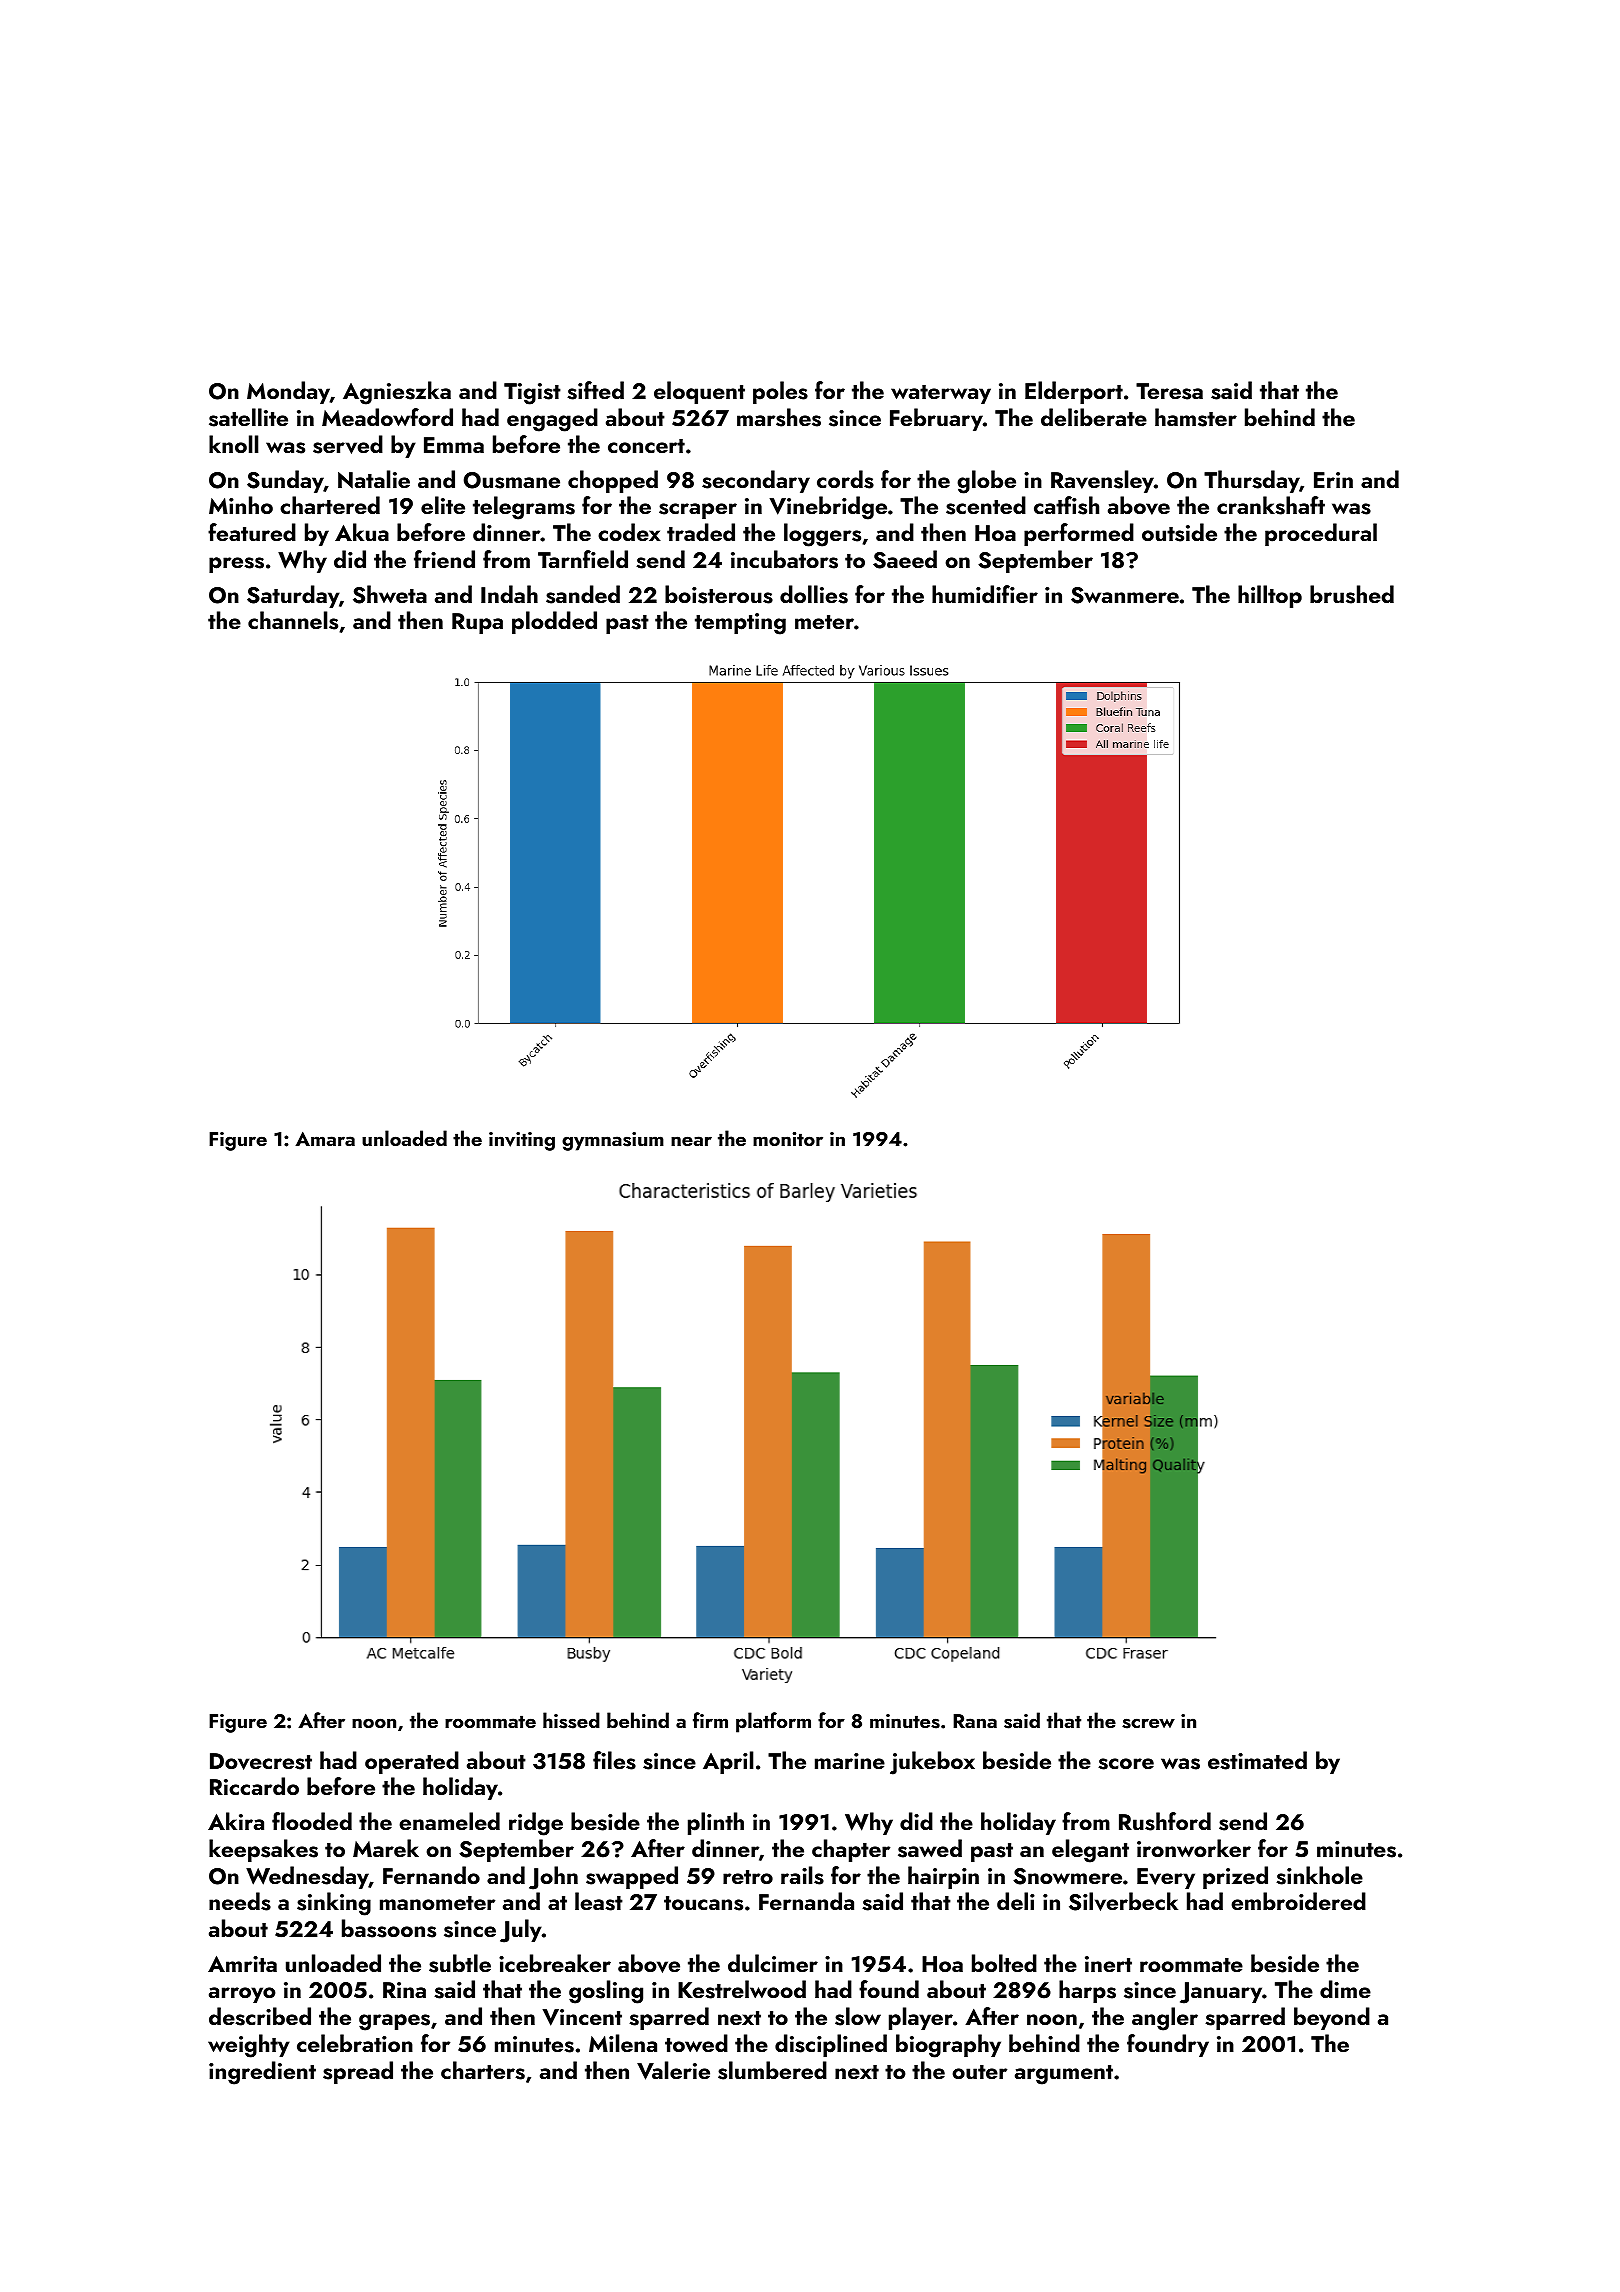 This screenshot has width=1620, height=2292. Describe the element at coordinates (1333, 480) in the screenshot. I see `Erin` at that location.
